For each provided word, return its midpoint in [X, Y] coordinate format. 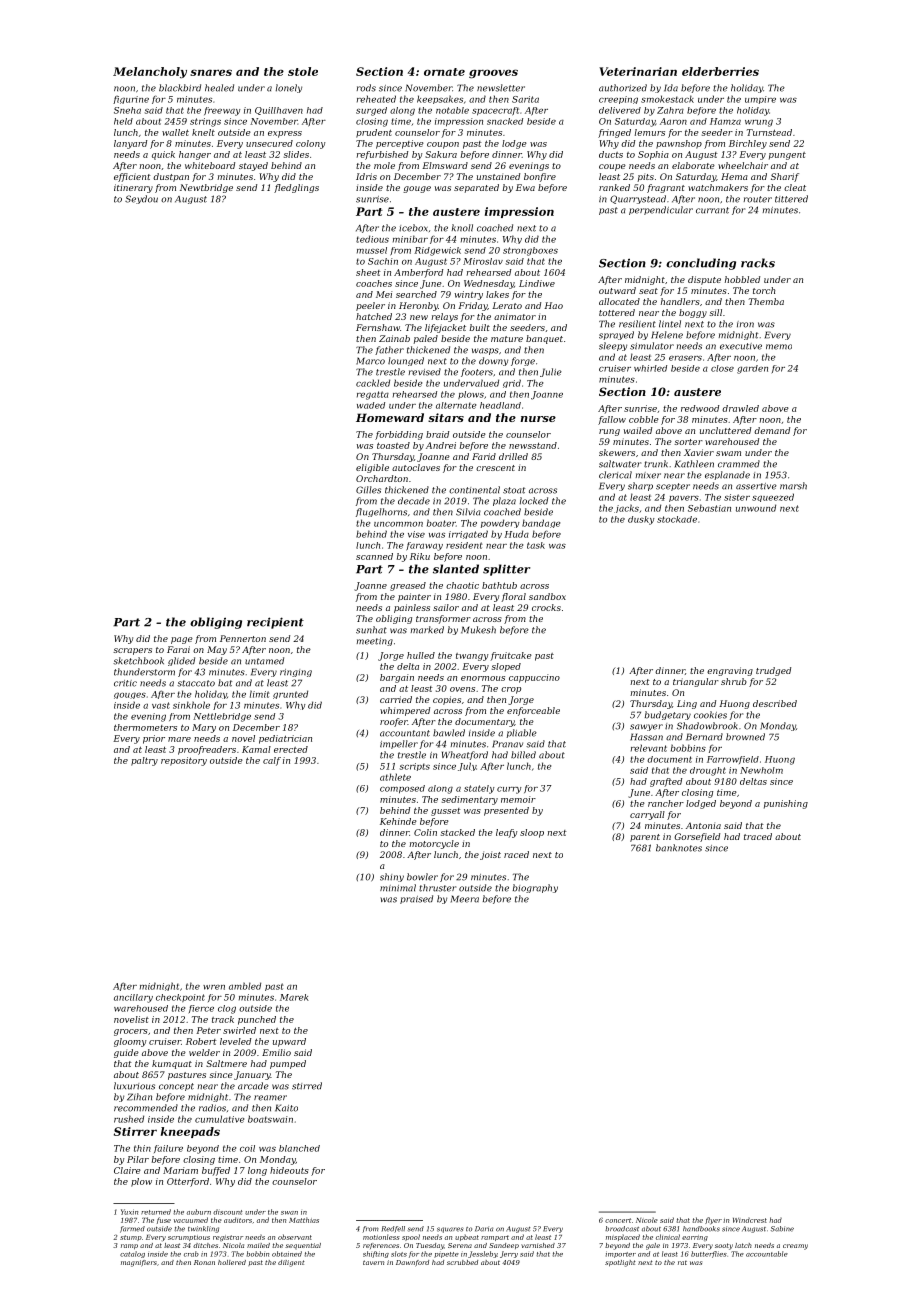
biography [535, 888]
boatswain [270, 1119]
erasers [685, 358]
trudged [773, 671]
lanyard [131, 144]
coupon [443, 145]
